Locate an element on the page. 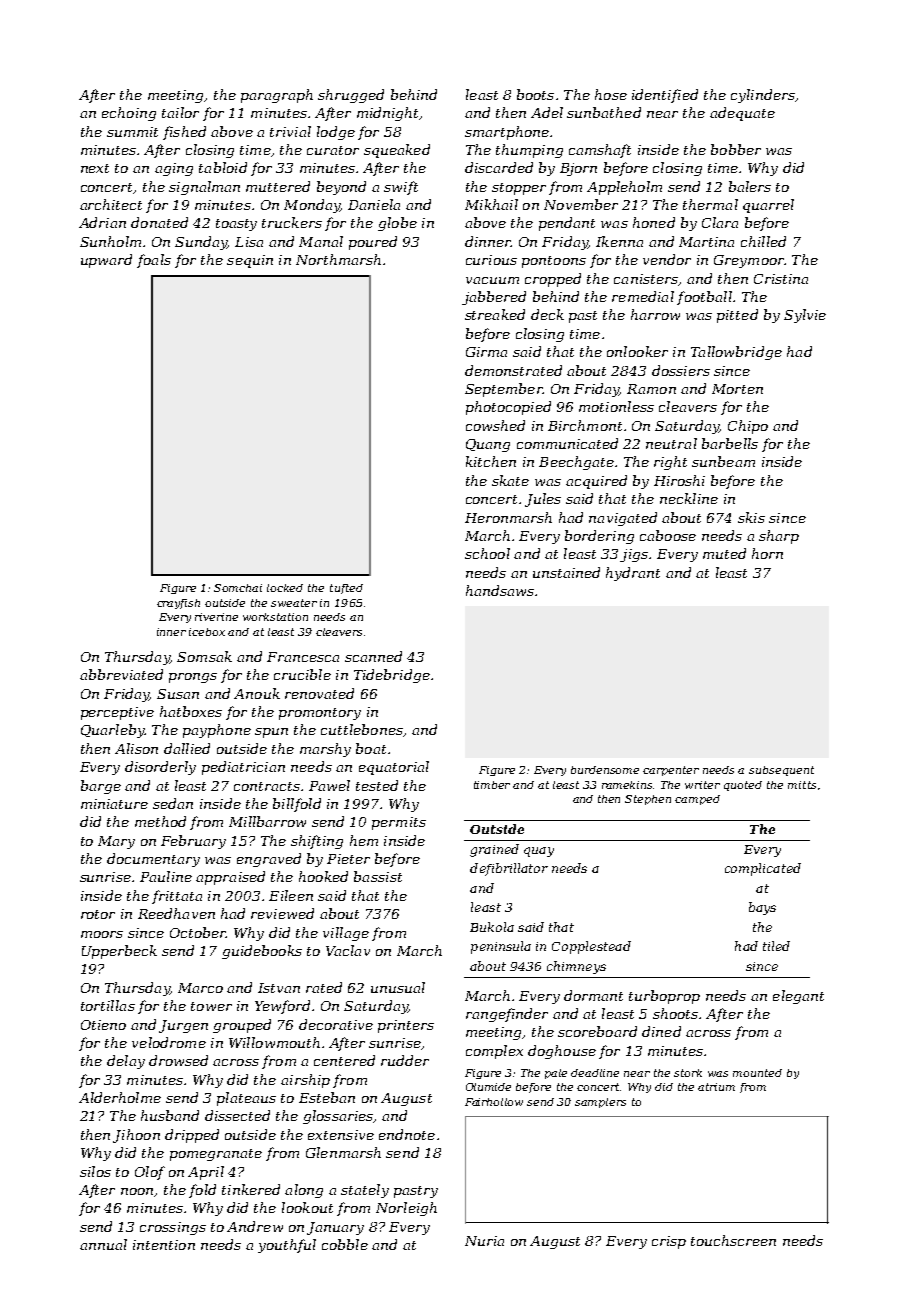 The image size is (908, 1316). Chipo is located at coordinates (748, 427).
